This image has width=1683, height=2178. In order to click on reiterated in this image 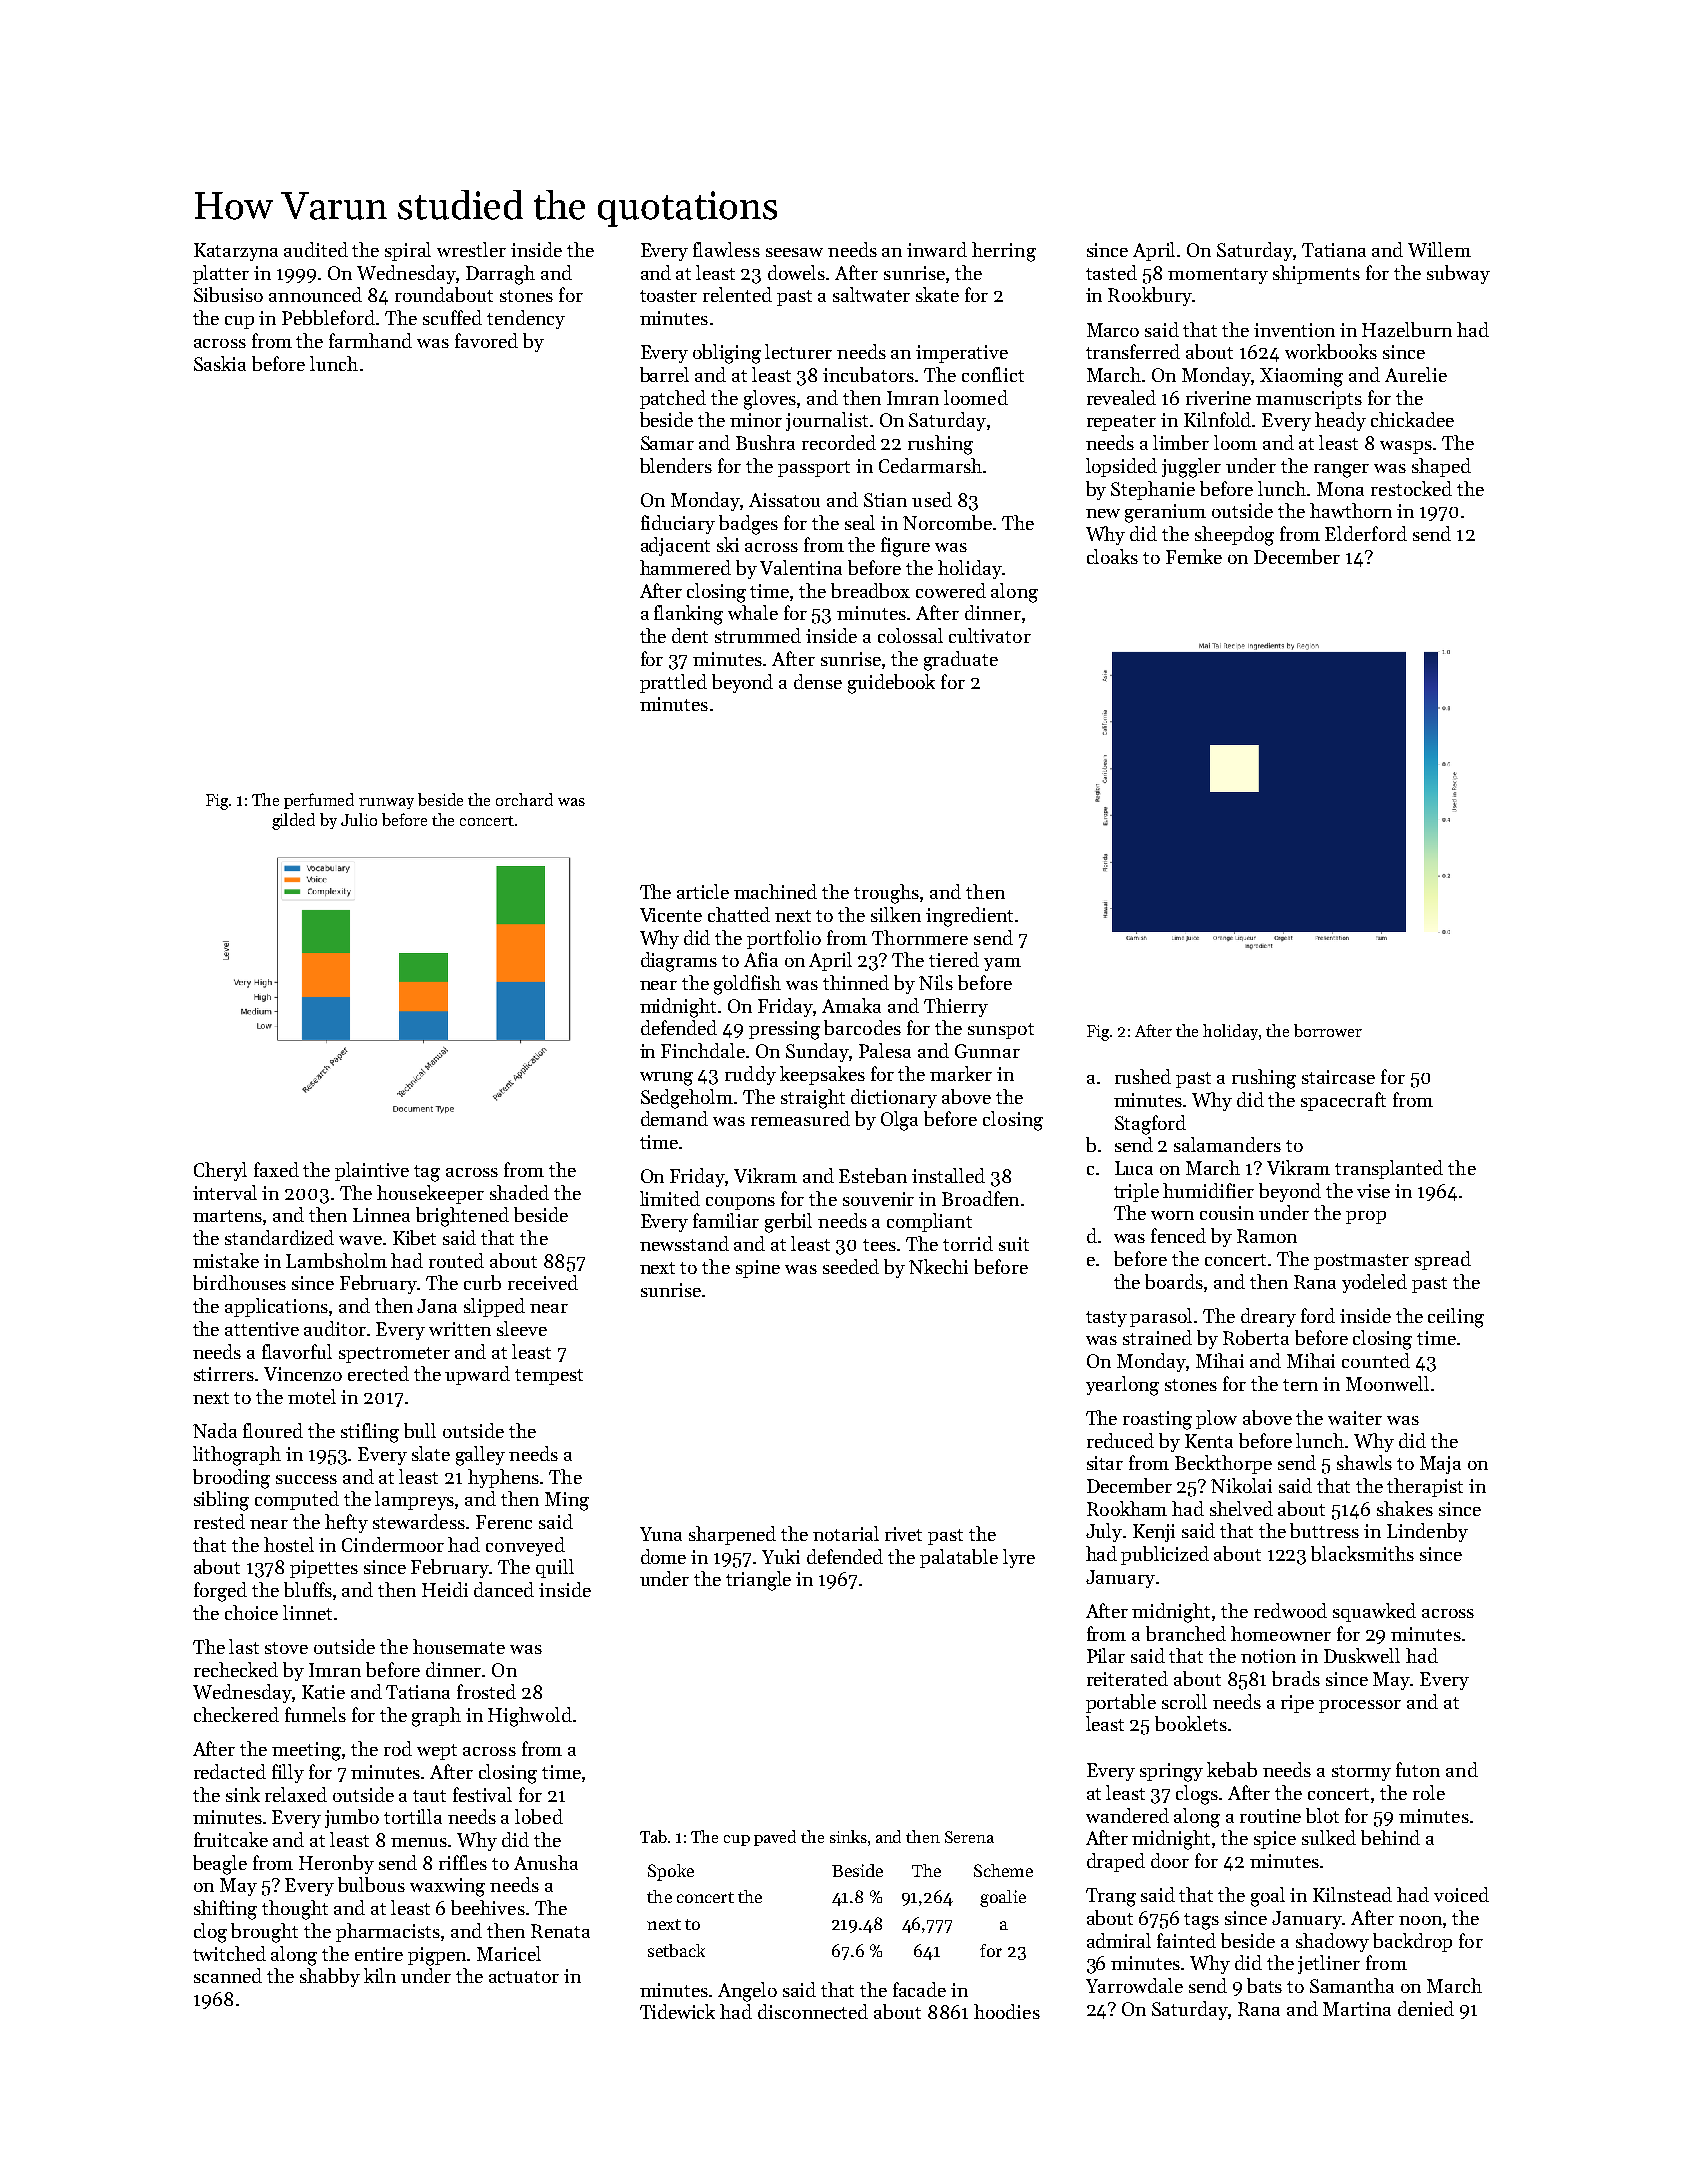, I will do `click(1127, 1678)`.
